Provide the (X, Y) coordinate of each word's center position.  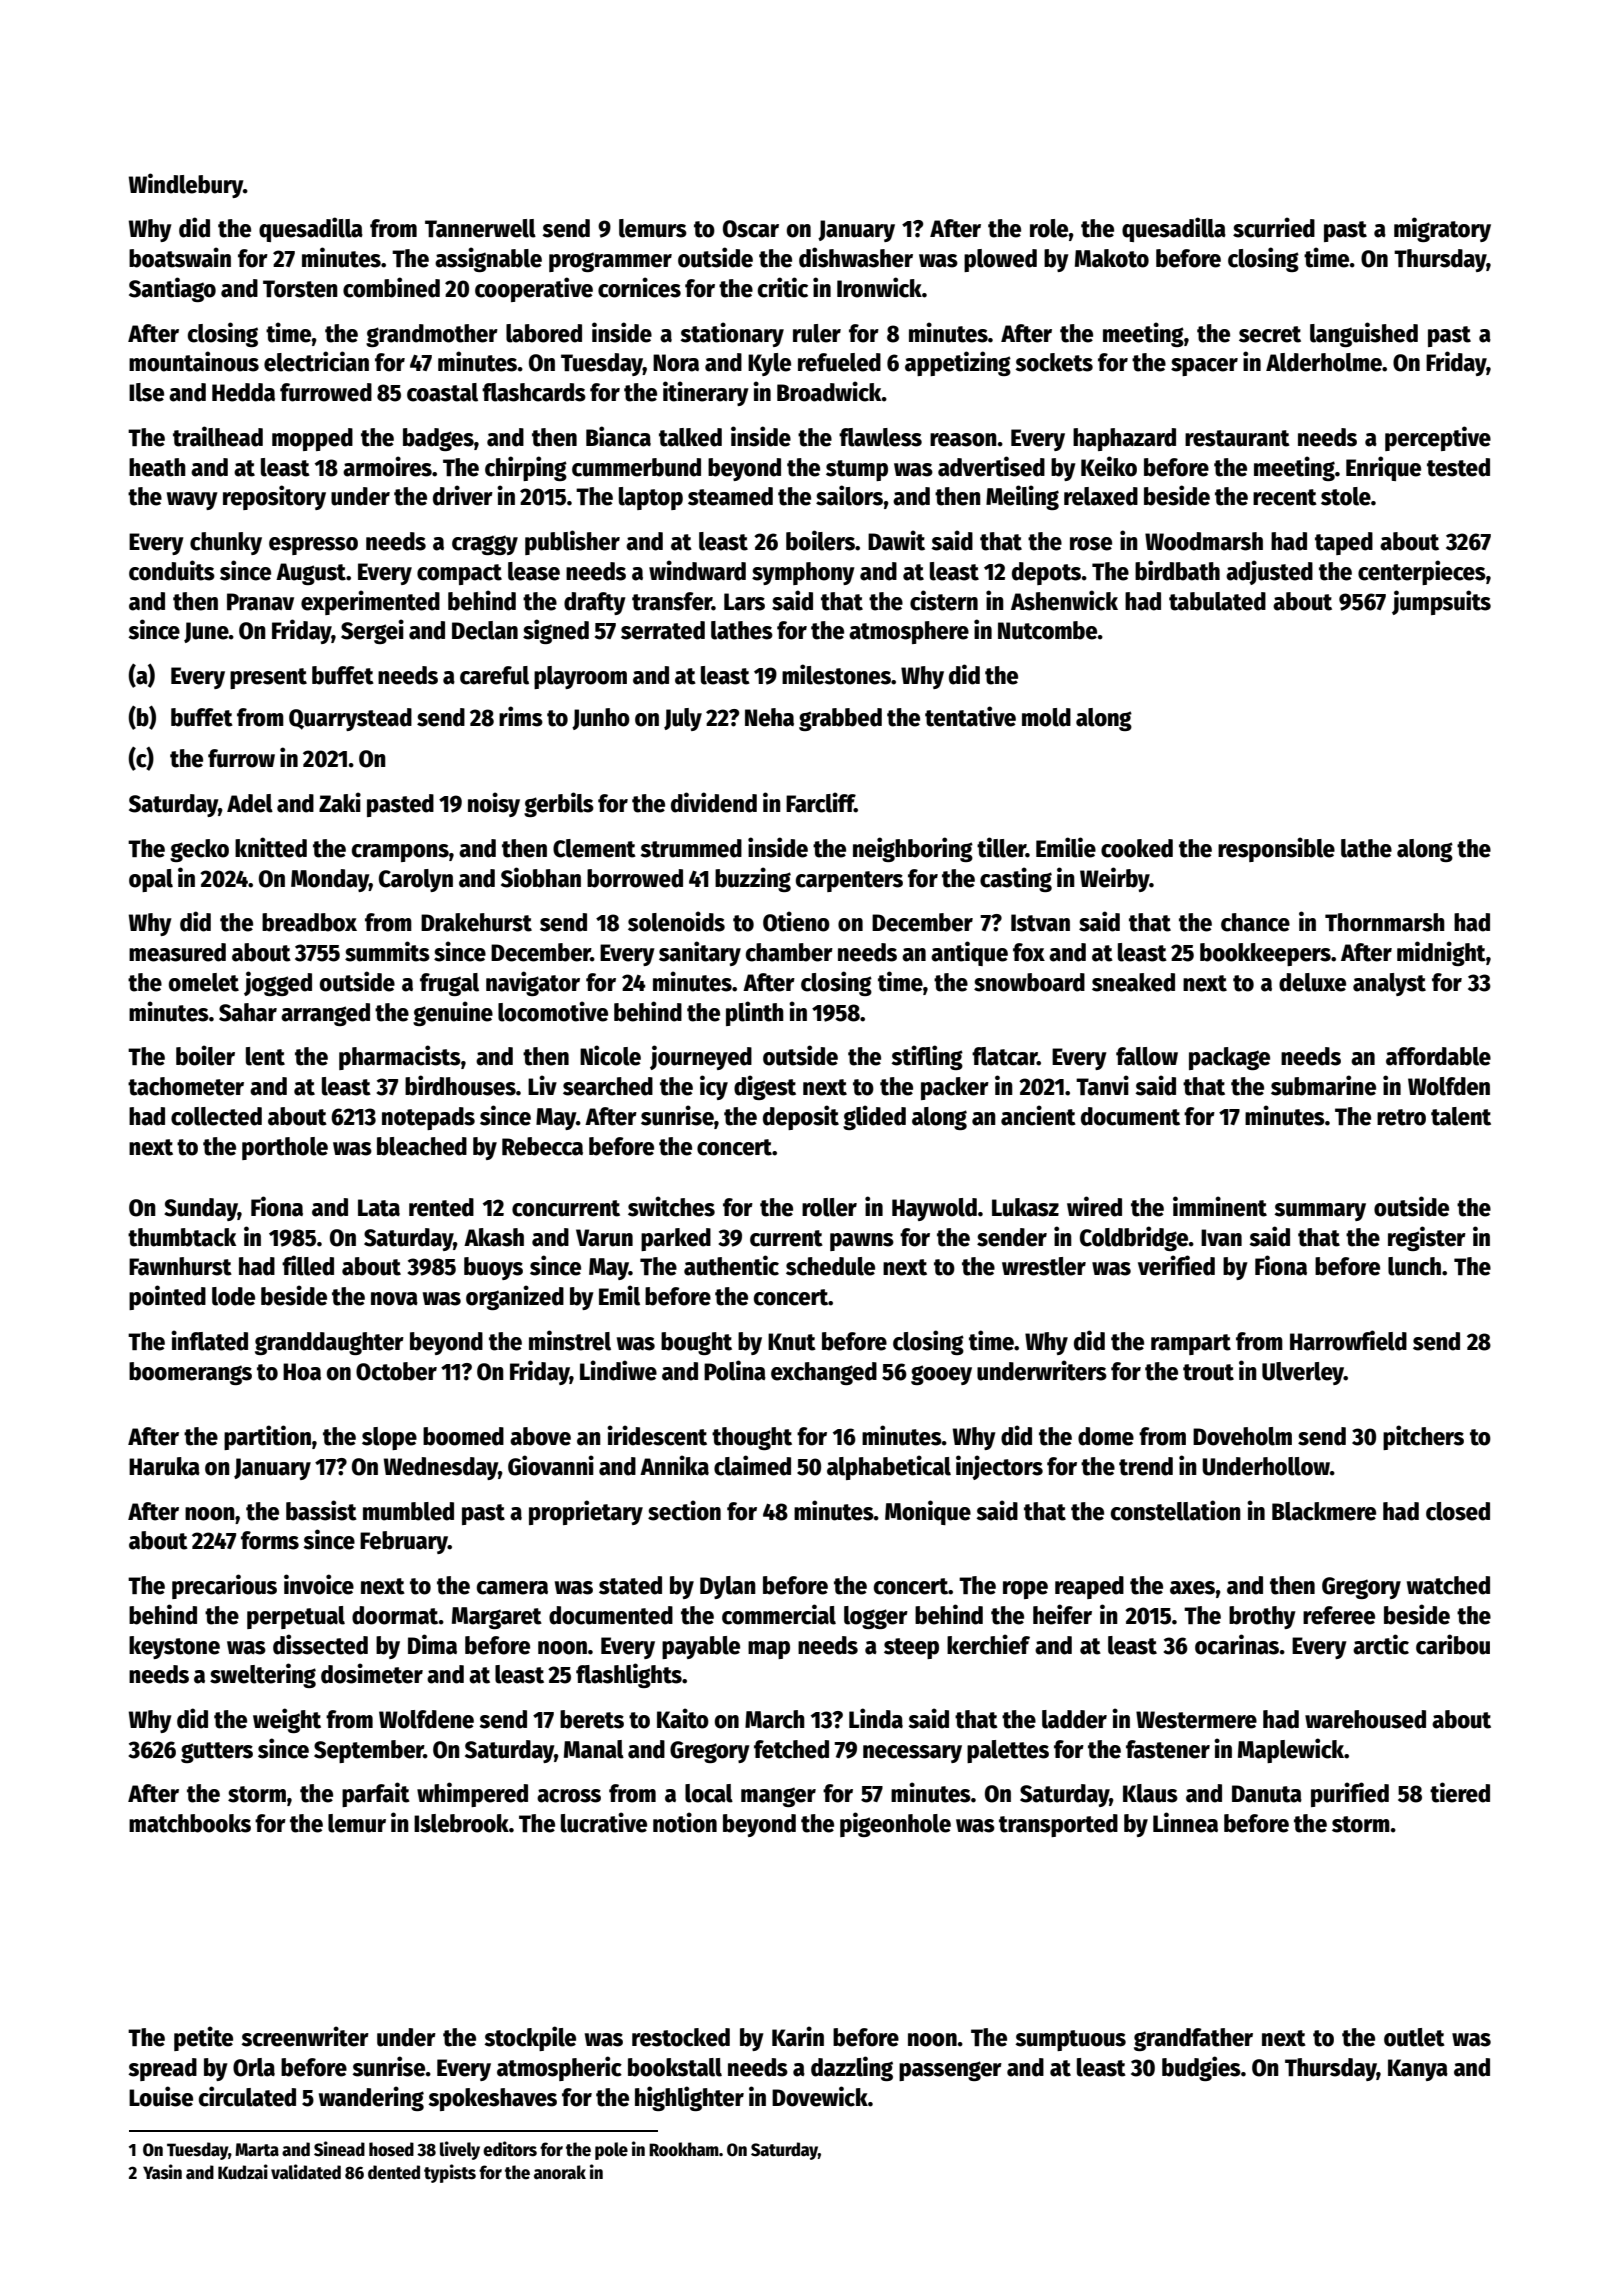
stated (630, 1585)
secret (1270, 334)
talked (690, 437)
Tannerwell (480, 228)
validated (306, 2172)
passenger (950, 2071)
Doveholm (1242, 1436)
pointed (167, 1297)
